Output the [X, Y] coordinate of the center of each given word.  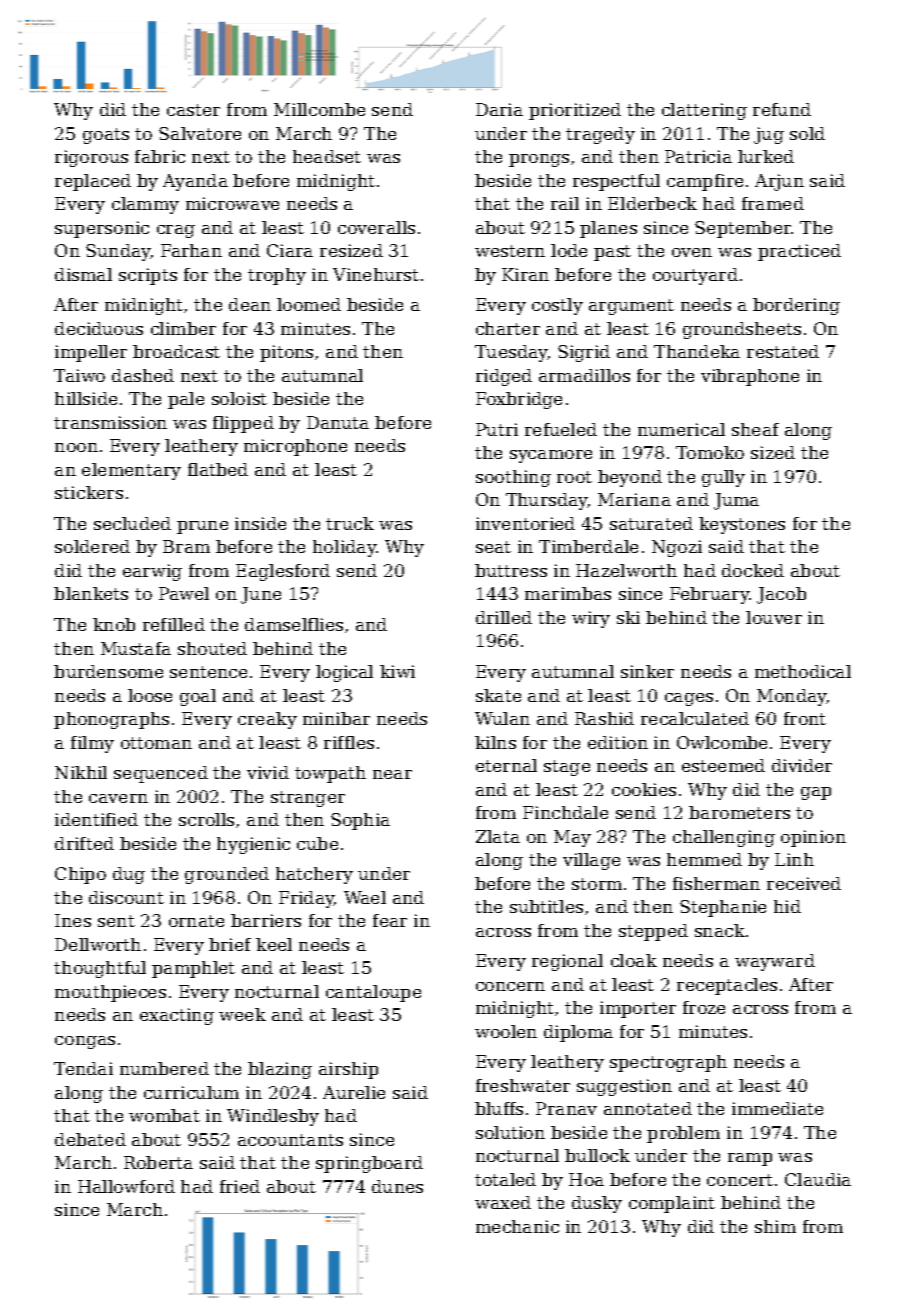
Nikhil [81, 772]
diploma [578, 1033]
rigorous [91, 158]
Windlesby [273, 1117]
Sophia [360, 821]
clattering [704, 111]
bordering [796, 306]
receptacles [727, 986]
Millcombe [319, 109]
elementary [131, 471]
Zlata [498, 836]
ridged [504, 377]
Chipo [80, 875]
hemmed [704, 859]
